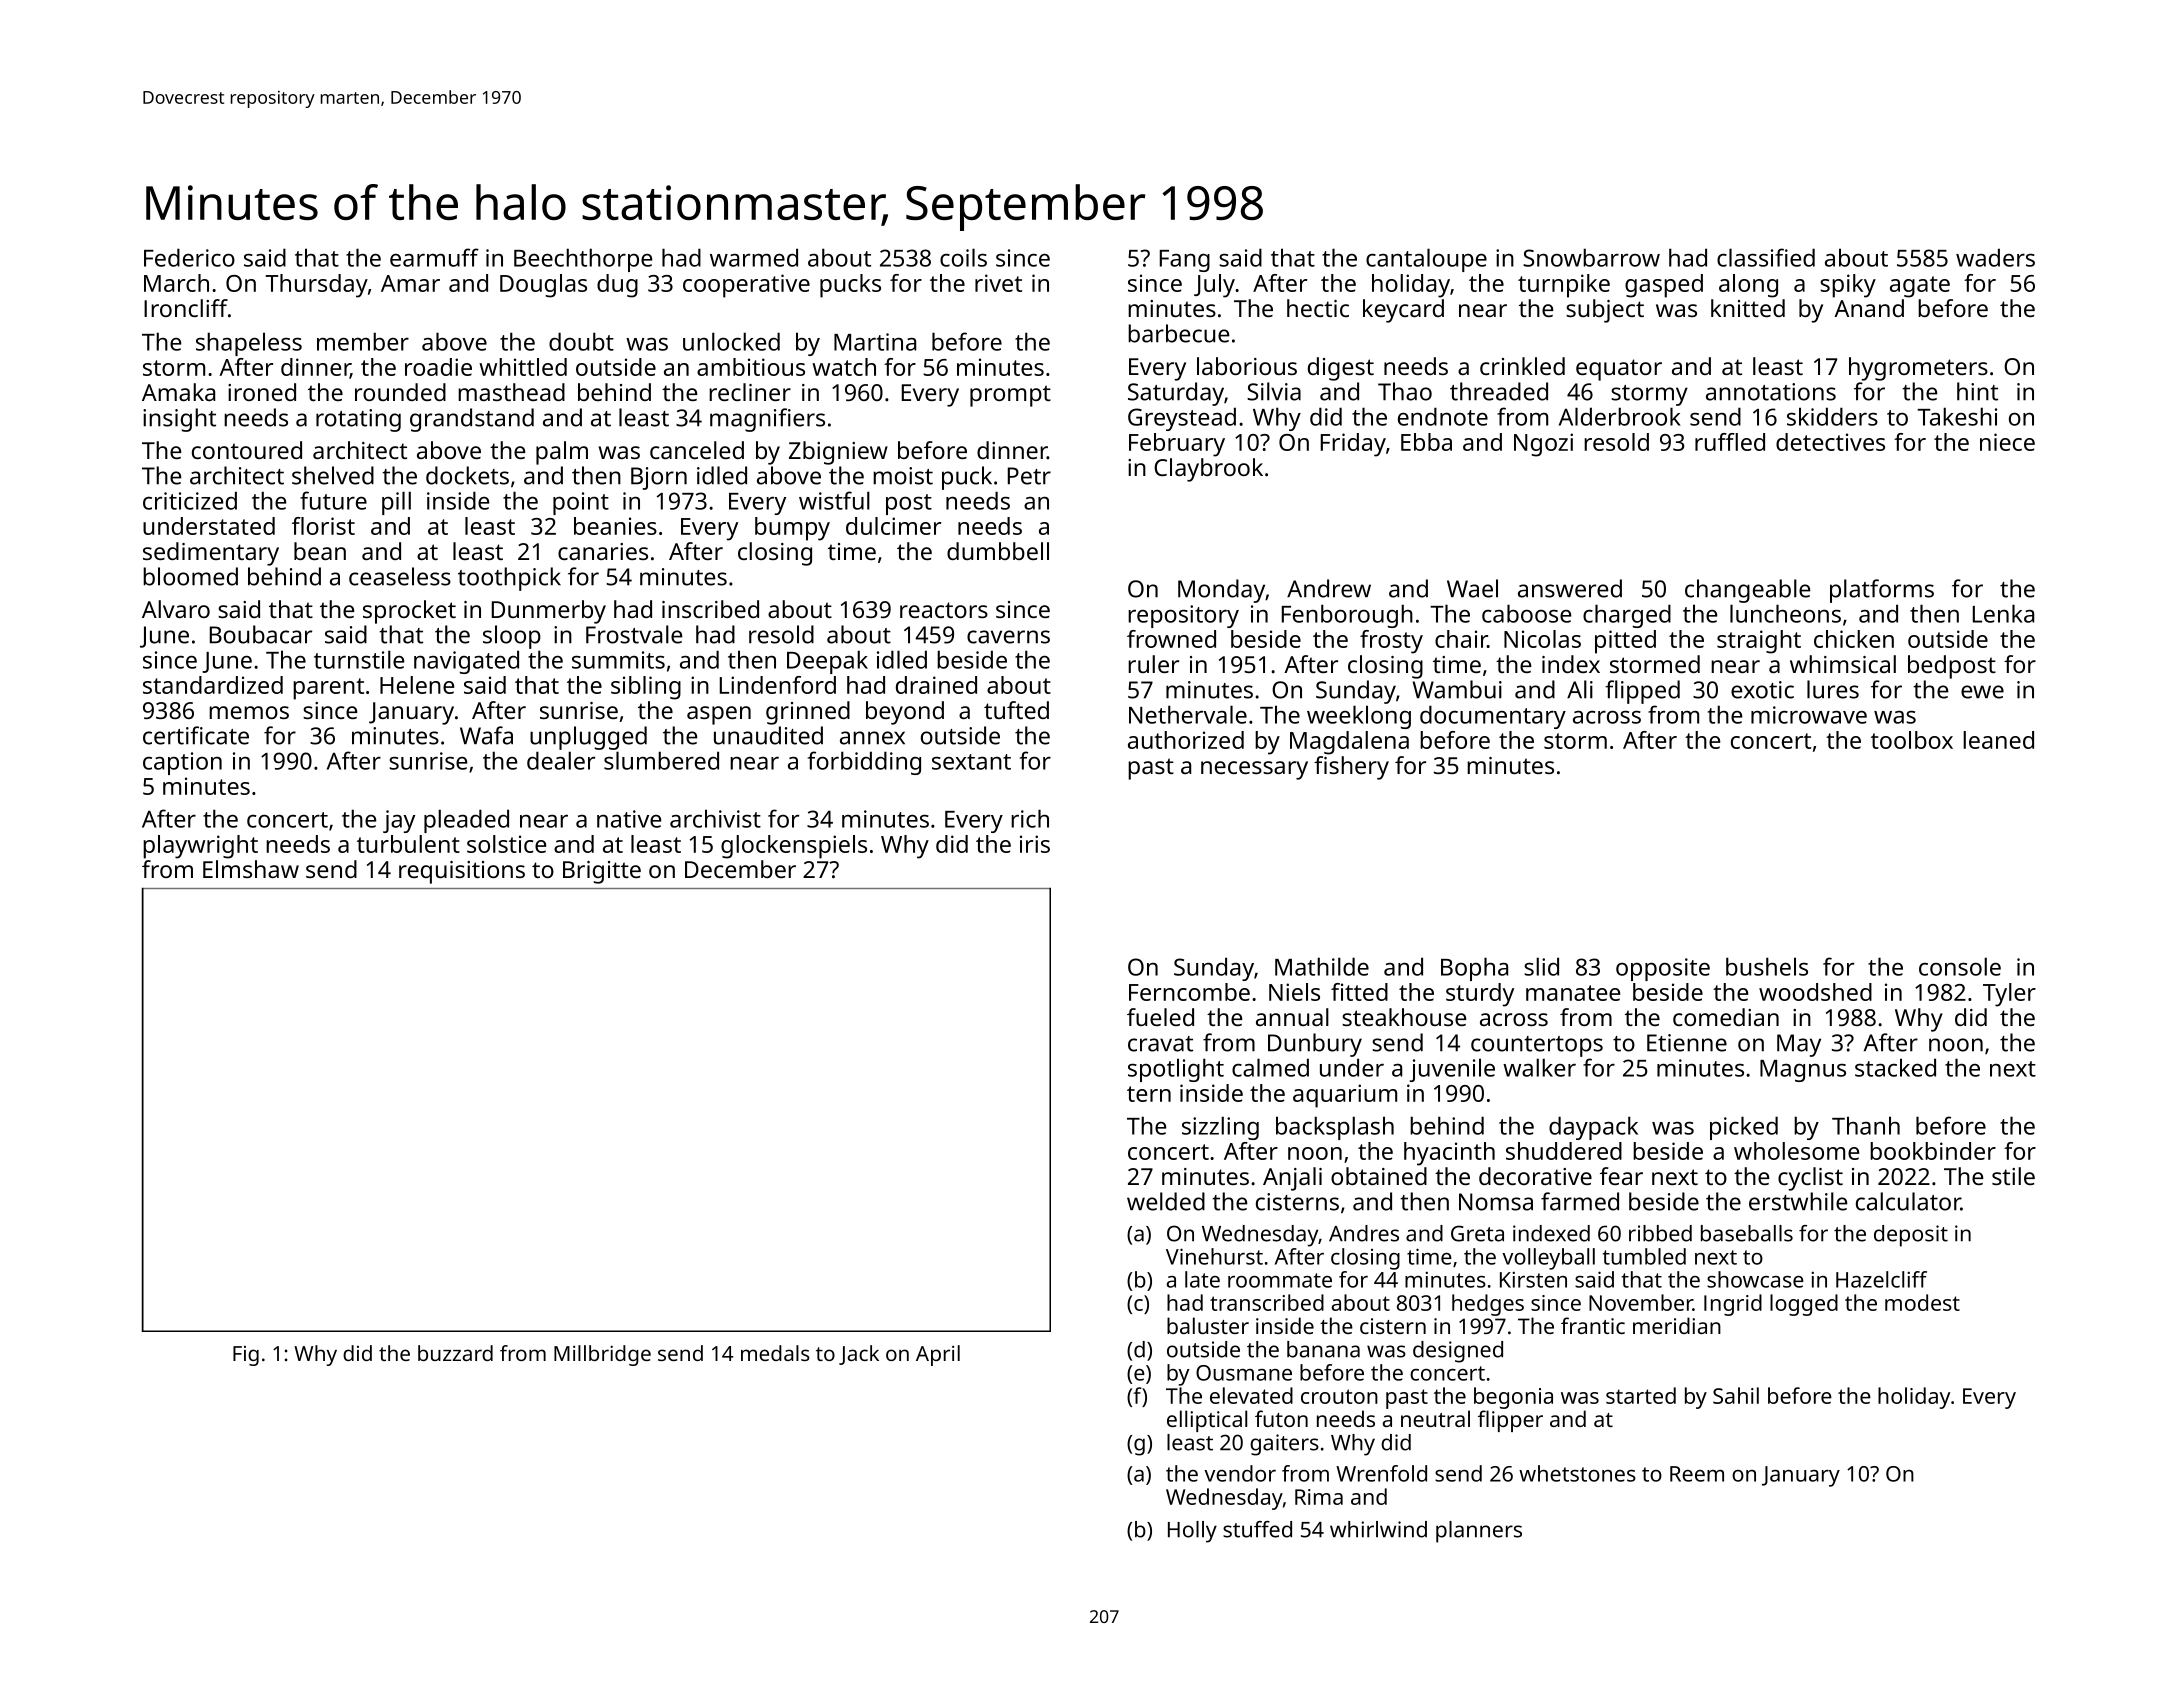  Describe the element at coordinates (455, 1353) in the screenshot. I see `buzzard` at that location.
